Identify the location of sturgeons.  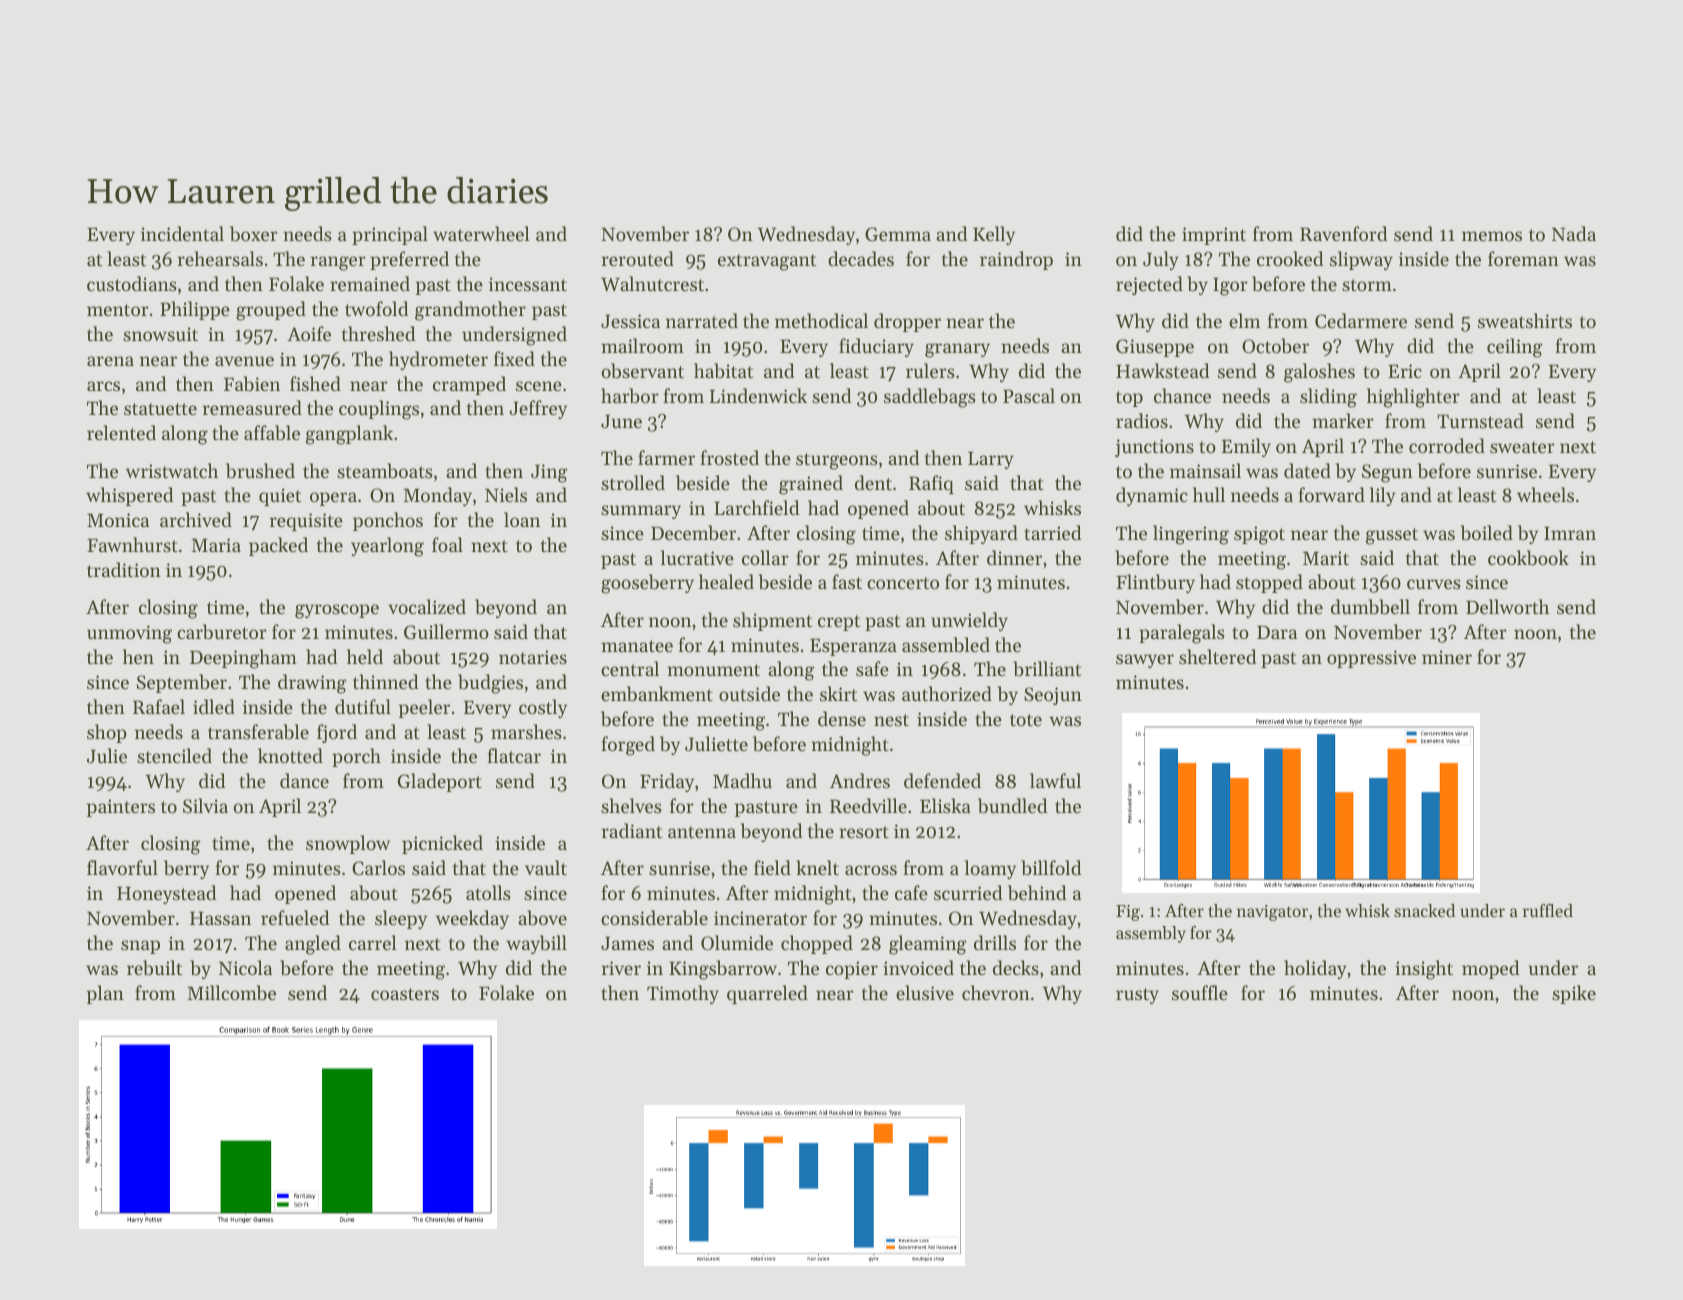
(837, 461).
